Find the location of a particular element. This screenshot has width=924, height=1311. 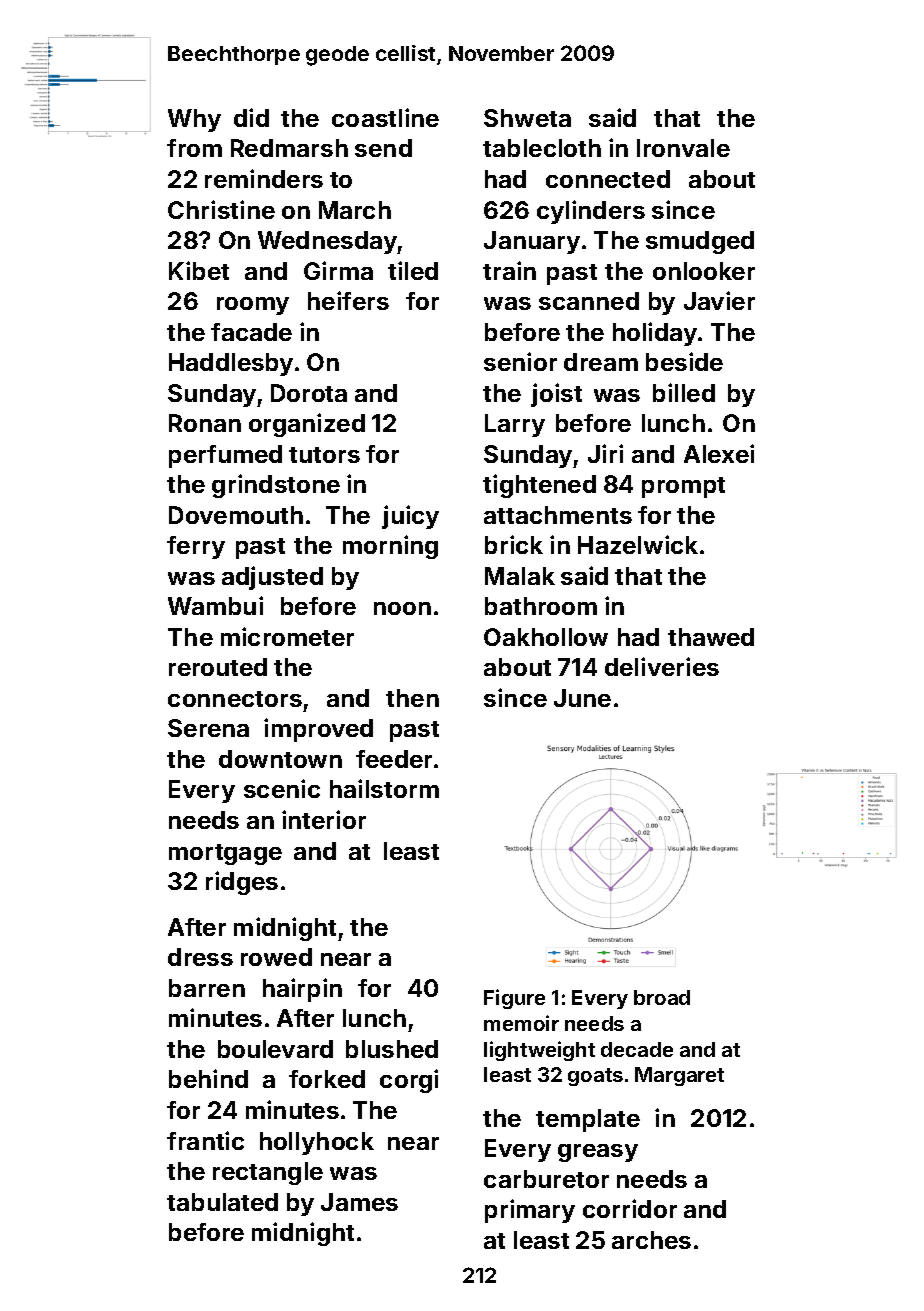

Javier is located at coordinates (719, 300).
